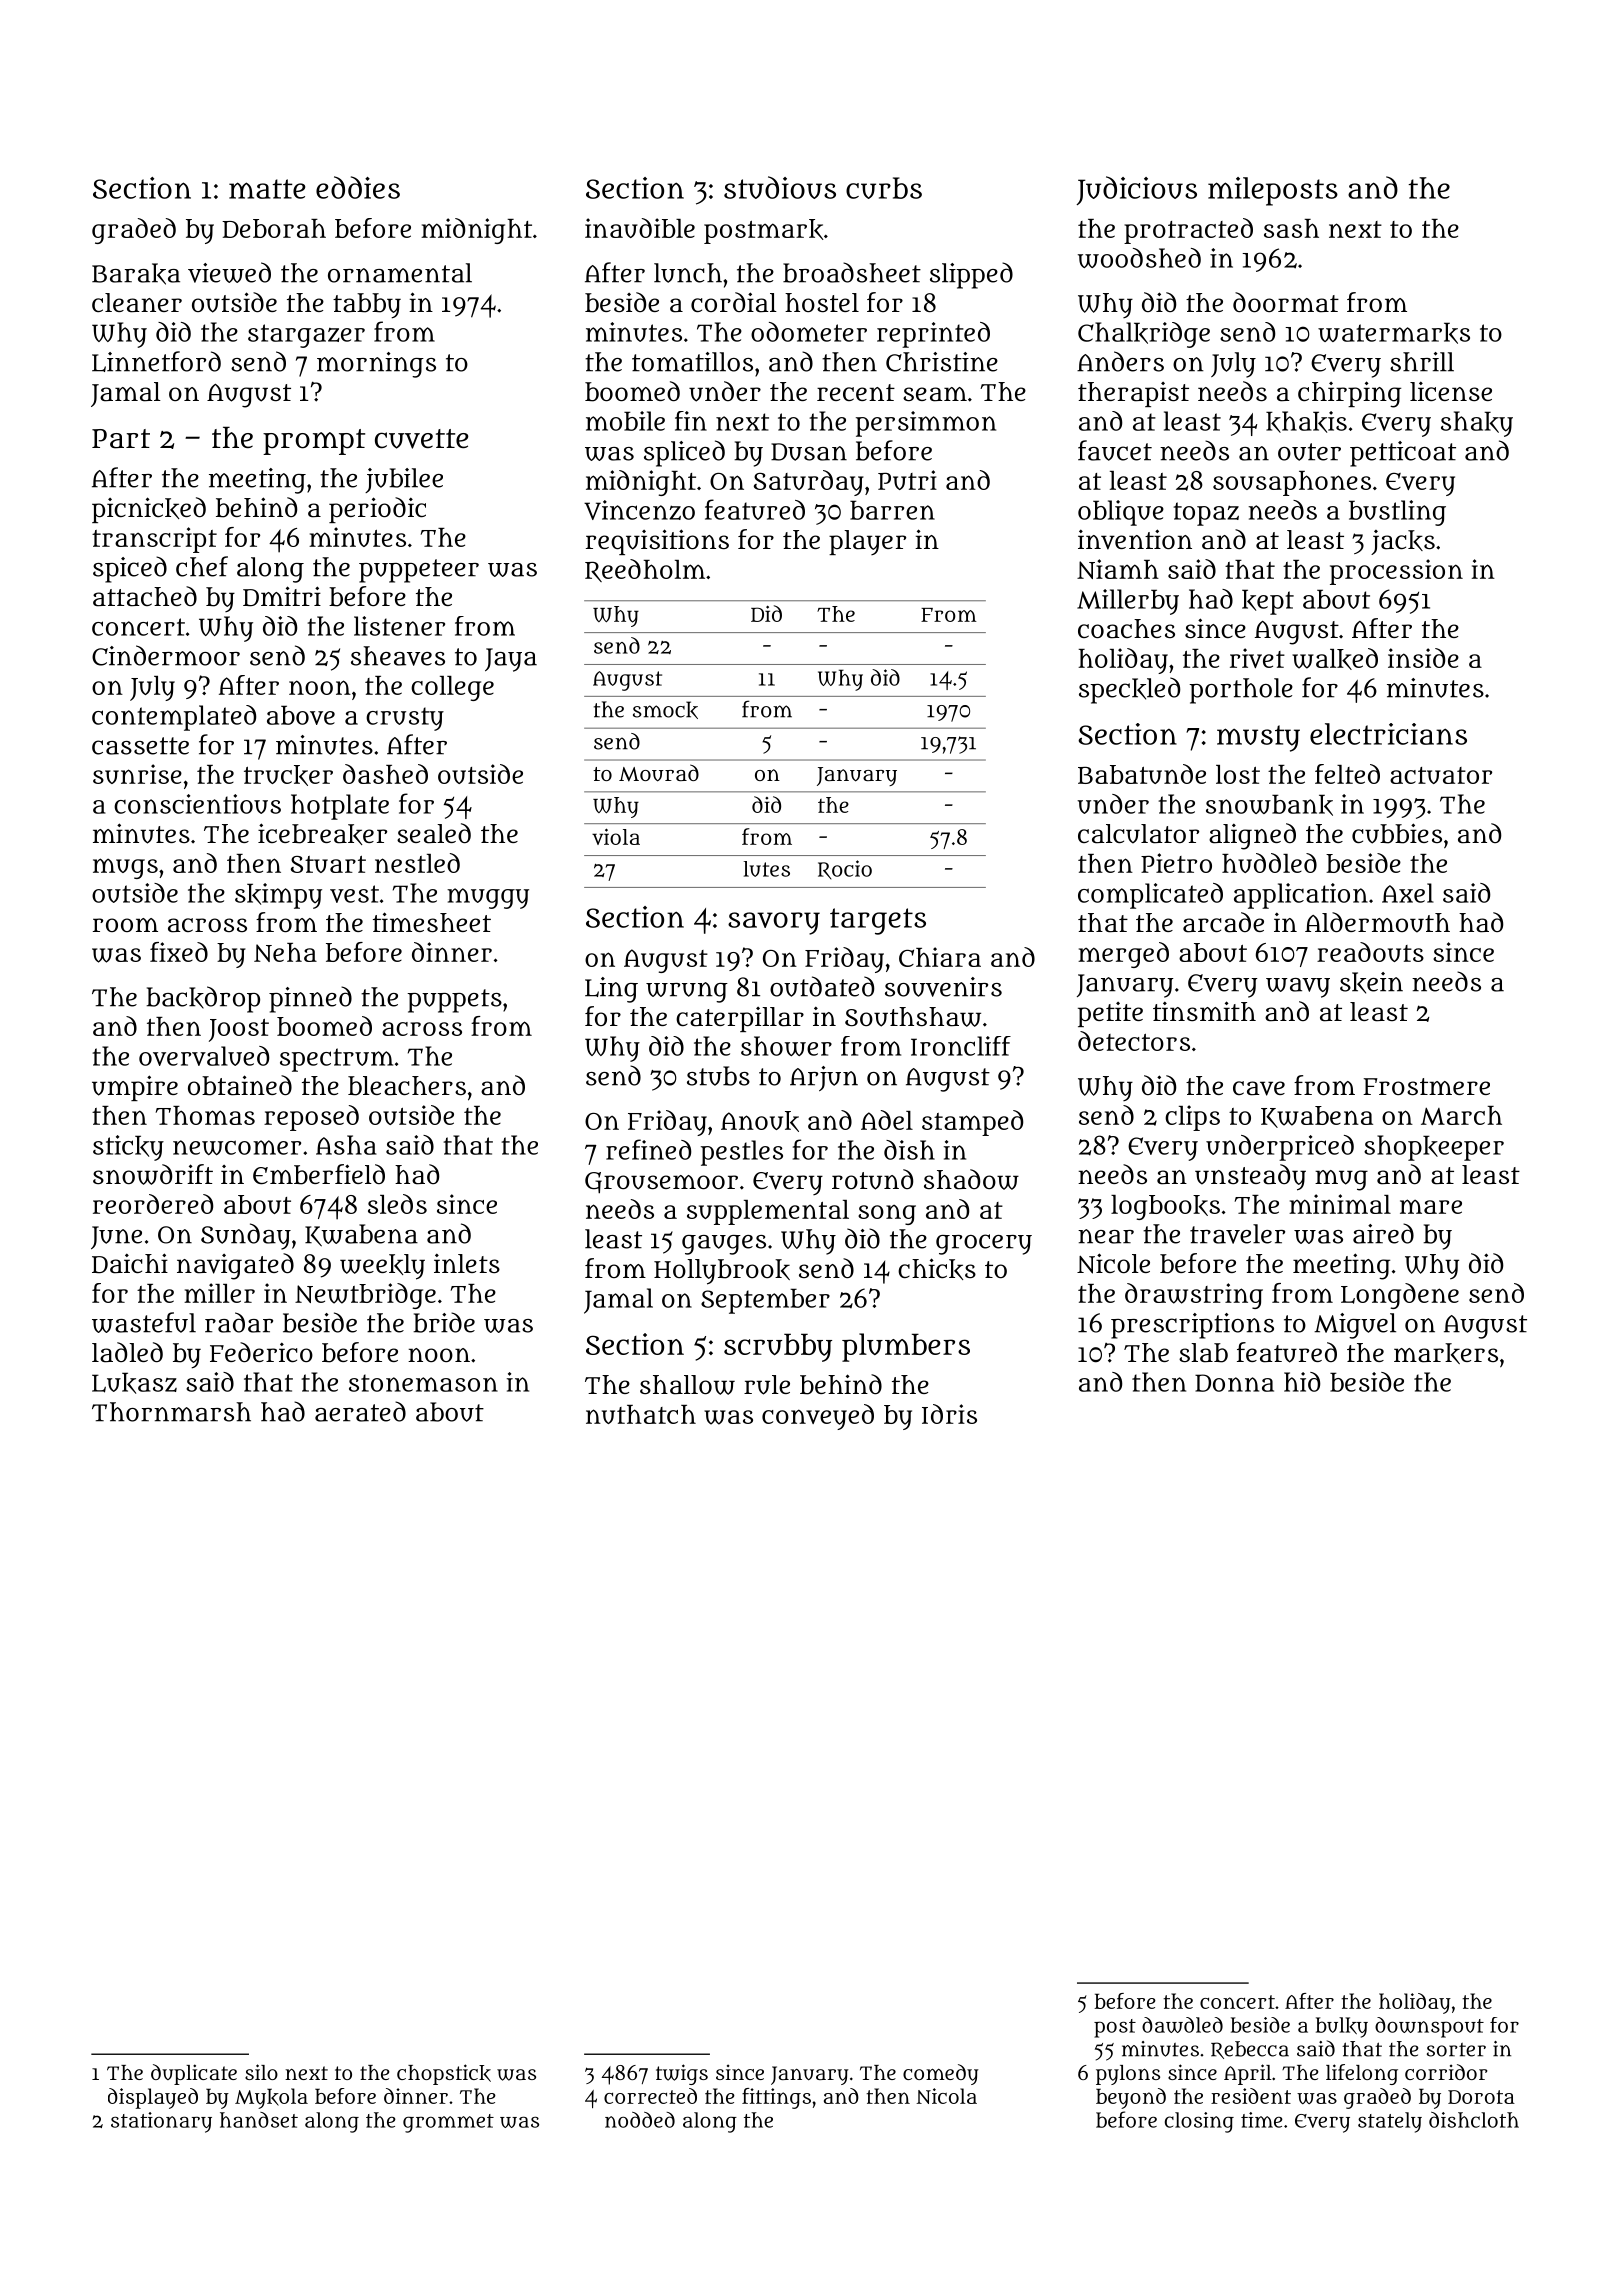 The image size is (1620, 2292). Describe the element at coordinates (1250, 1177) in the page. I see `unsteady` at that location.
